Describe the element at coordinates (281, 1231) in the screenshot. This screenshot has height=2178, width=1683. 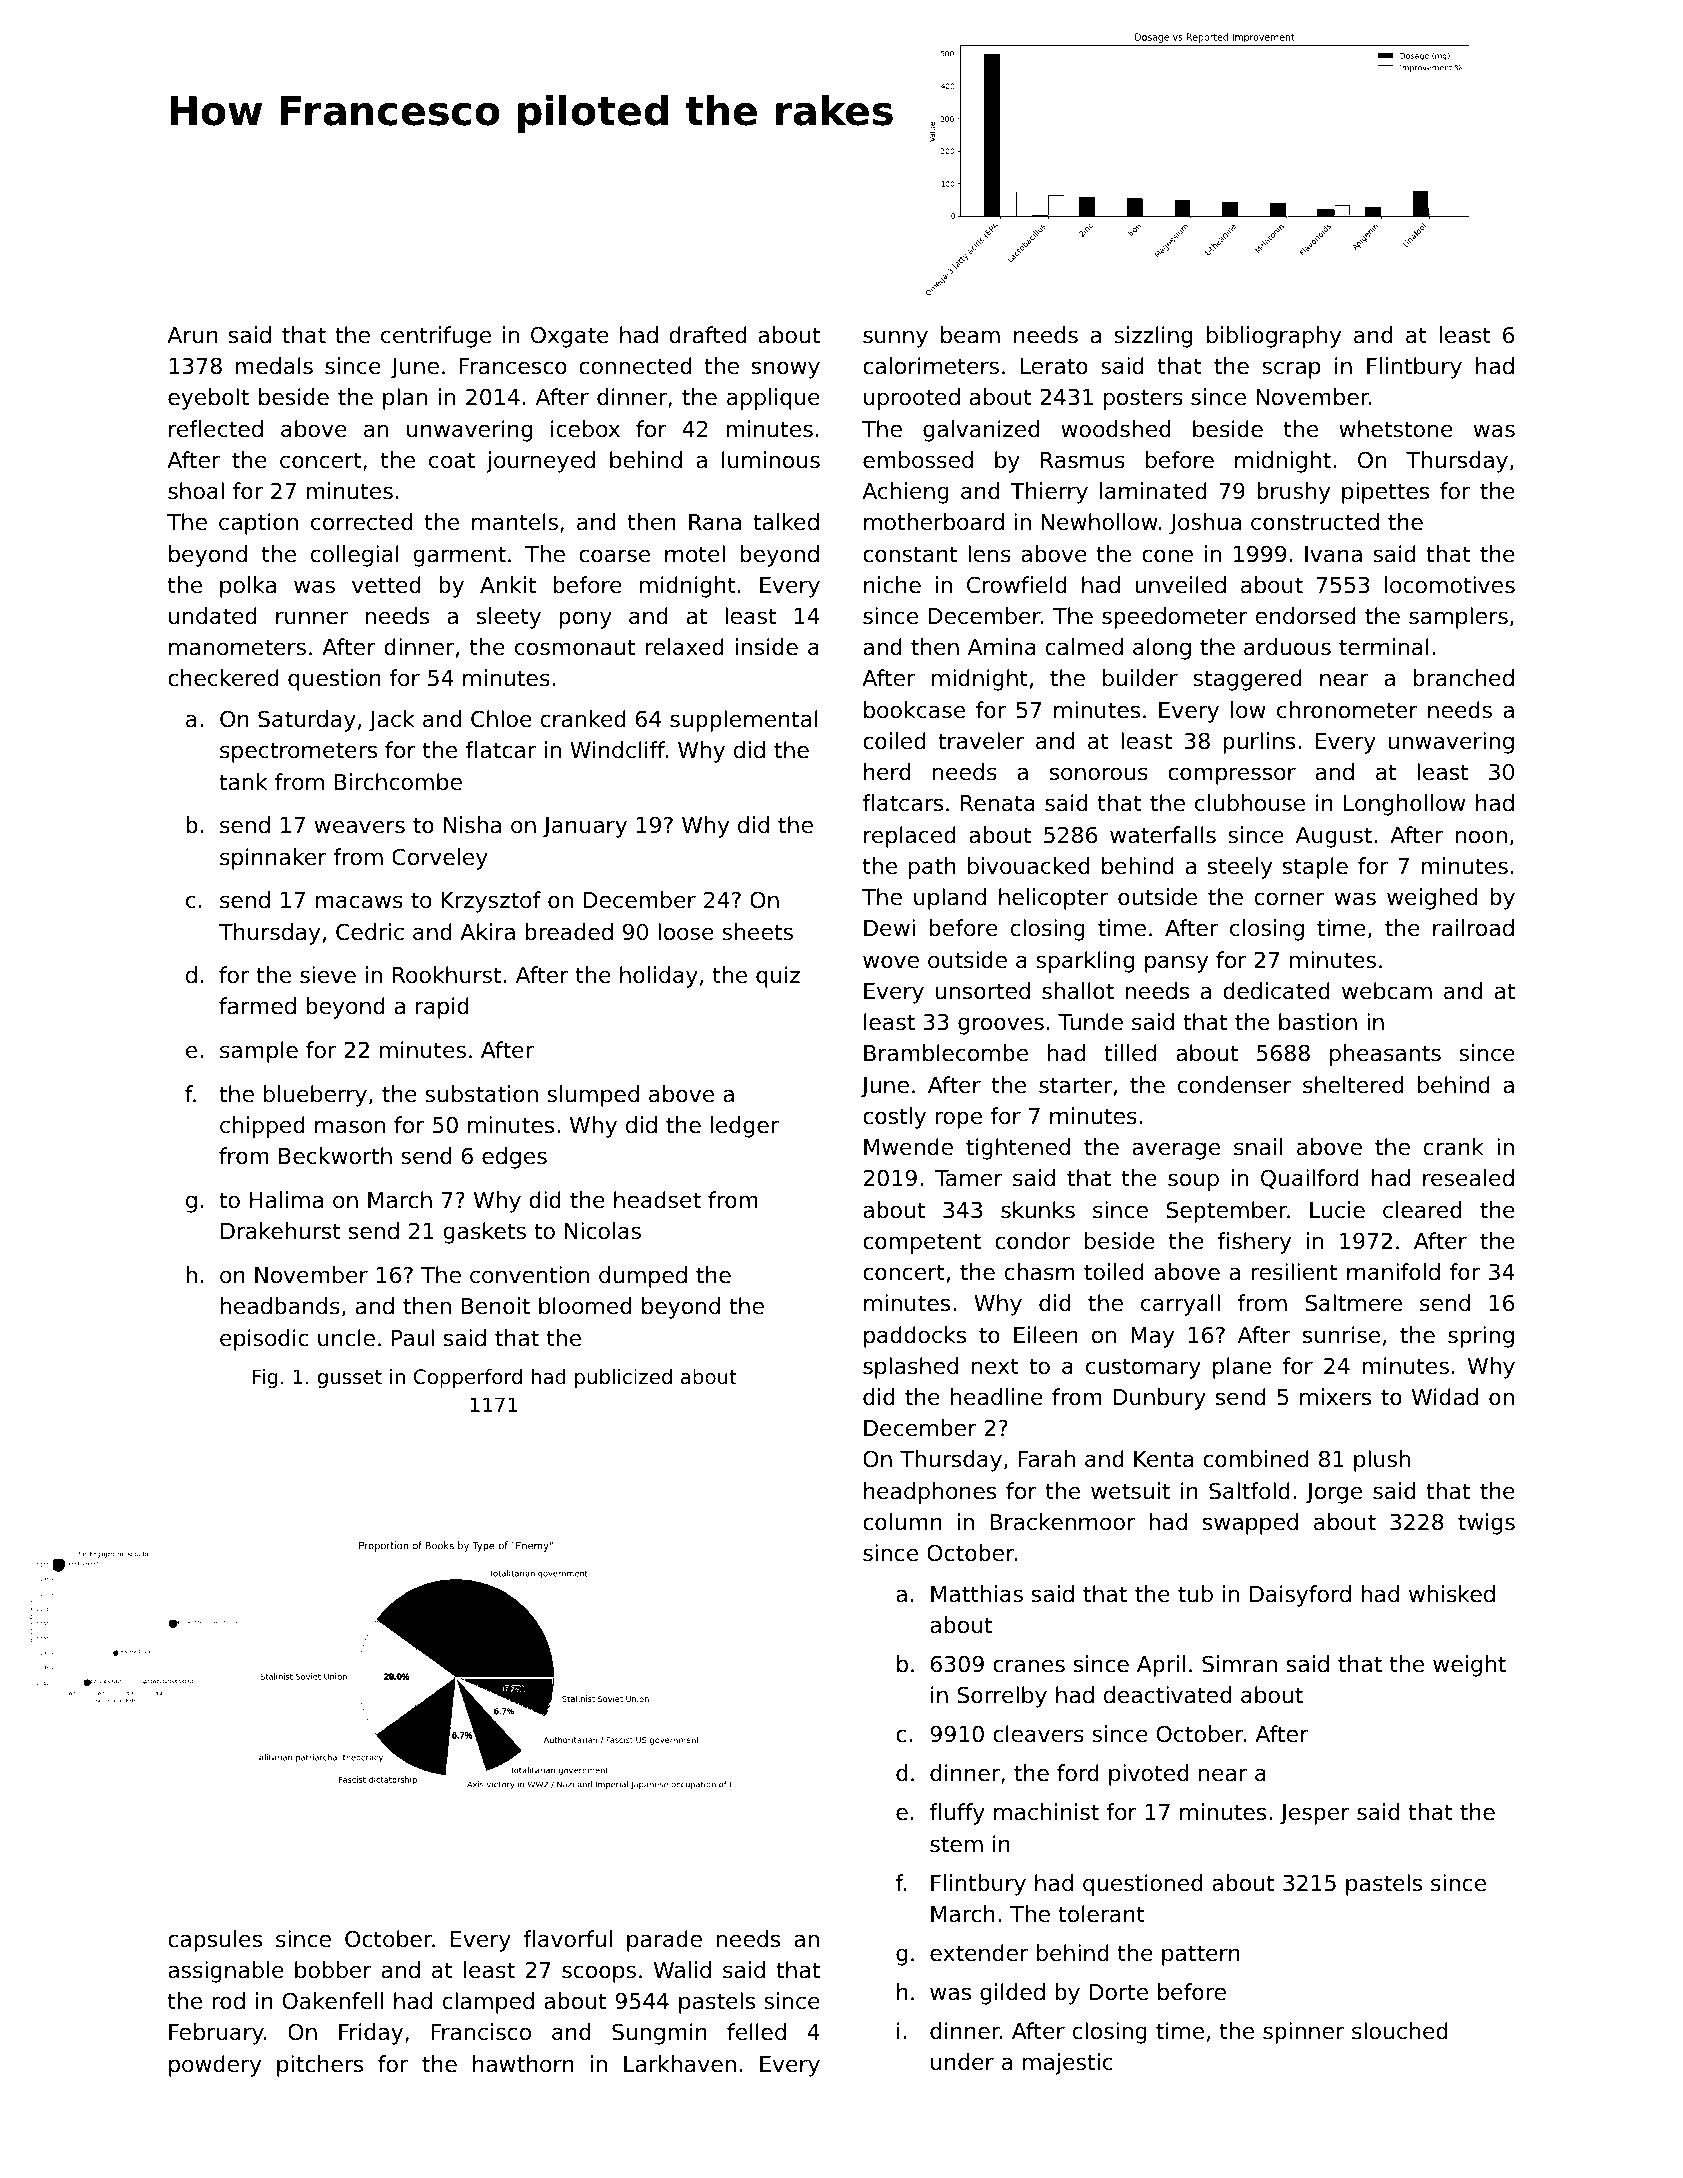
I see `Drakehurst` at that location.
